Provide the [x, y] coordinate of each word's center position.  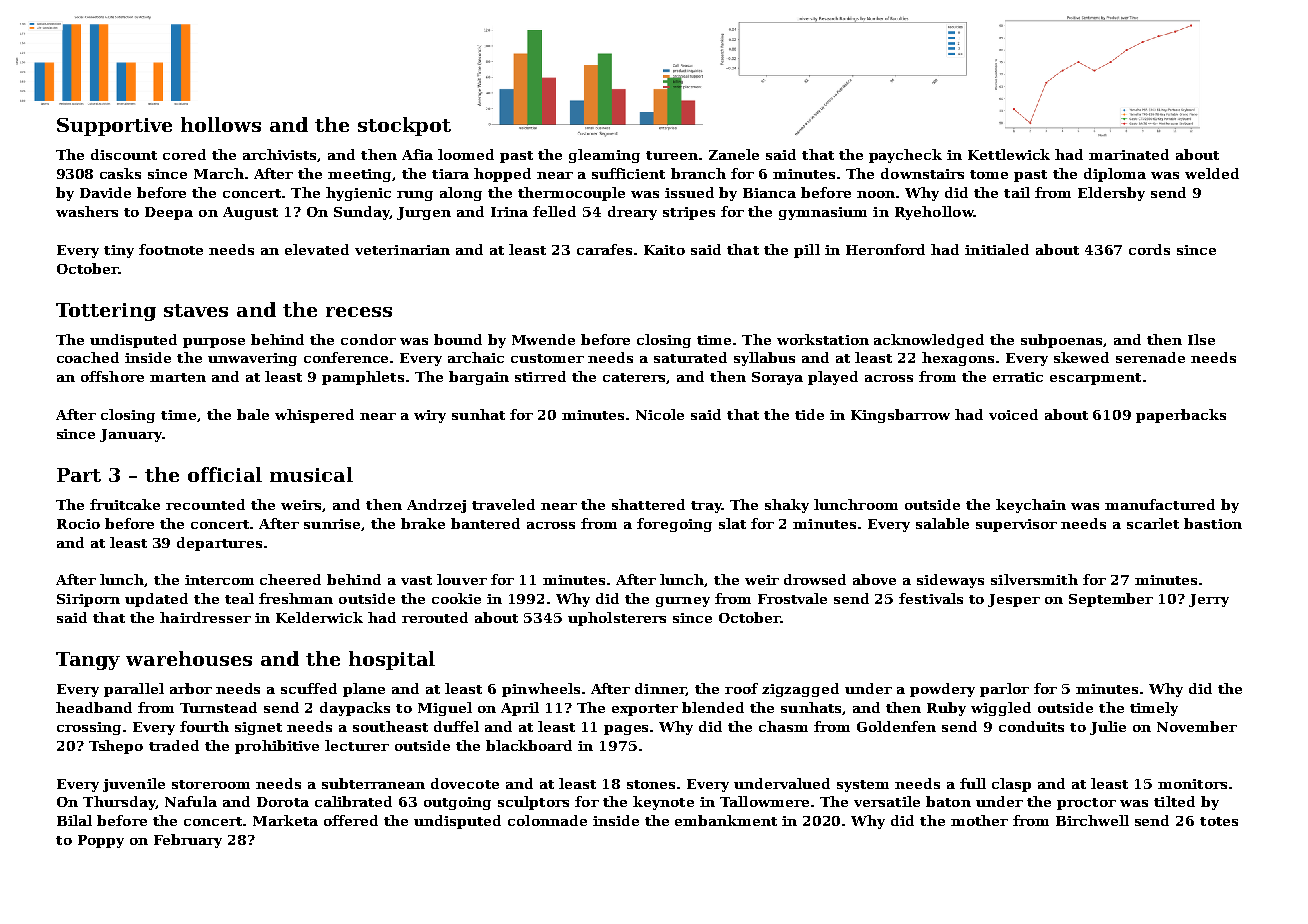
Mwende [543, 339]
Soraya [777, 378]
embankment [726, 820]
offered [351, 820]
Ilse [1201, 339]
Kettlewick [1009, 154]
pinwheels [541, 690]
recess [359, 312]
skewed [1081, 357]
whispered [314, 416]
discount [124, 154]
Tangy [88, 661]
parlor [1004, 690]
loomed [466, 154]
